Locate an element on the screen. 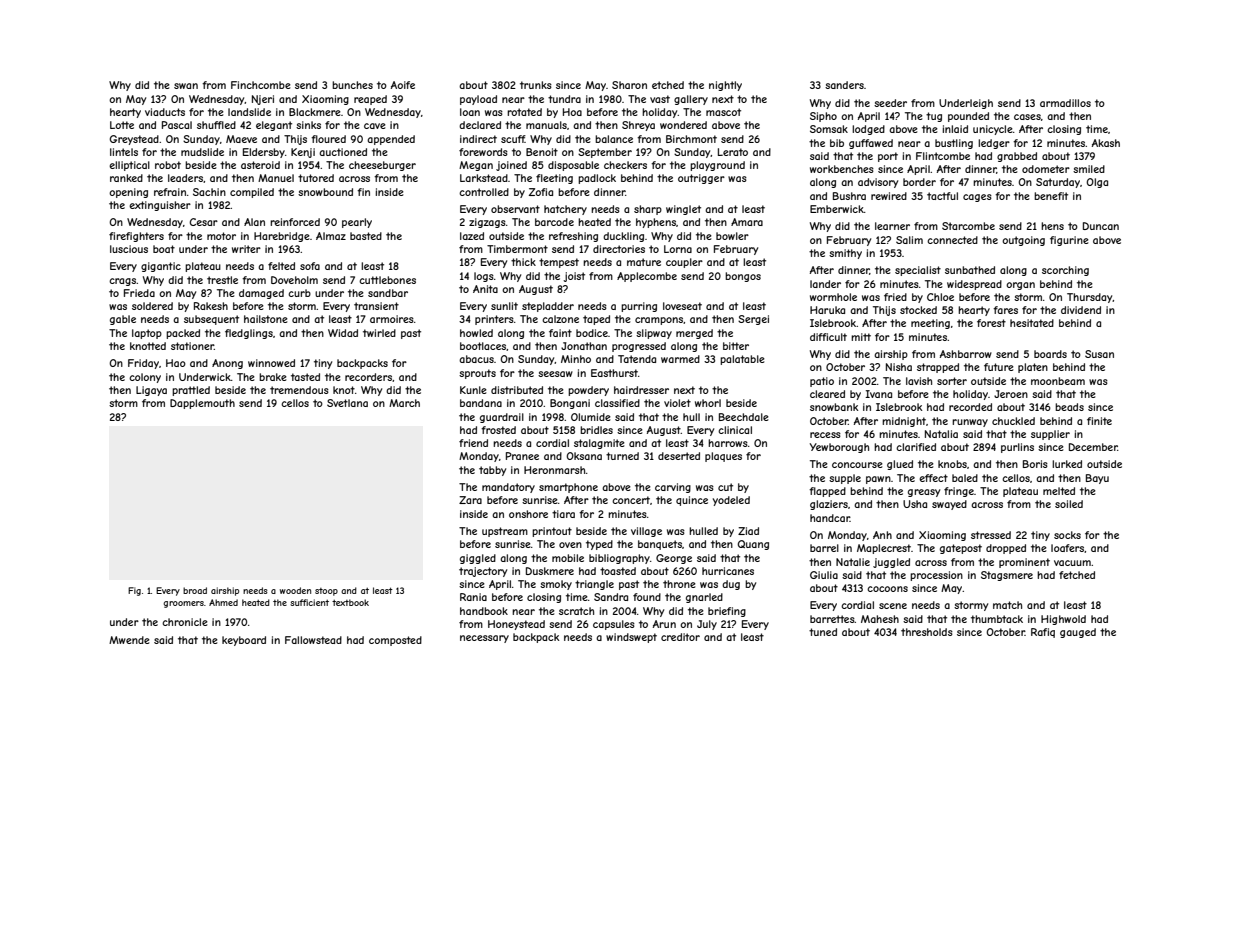 The image size is (1233, 952). Ahmed is located at coordinates (223, 602).
